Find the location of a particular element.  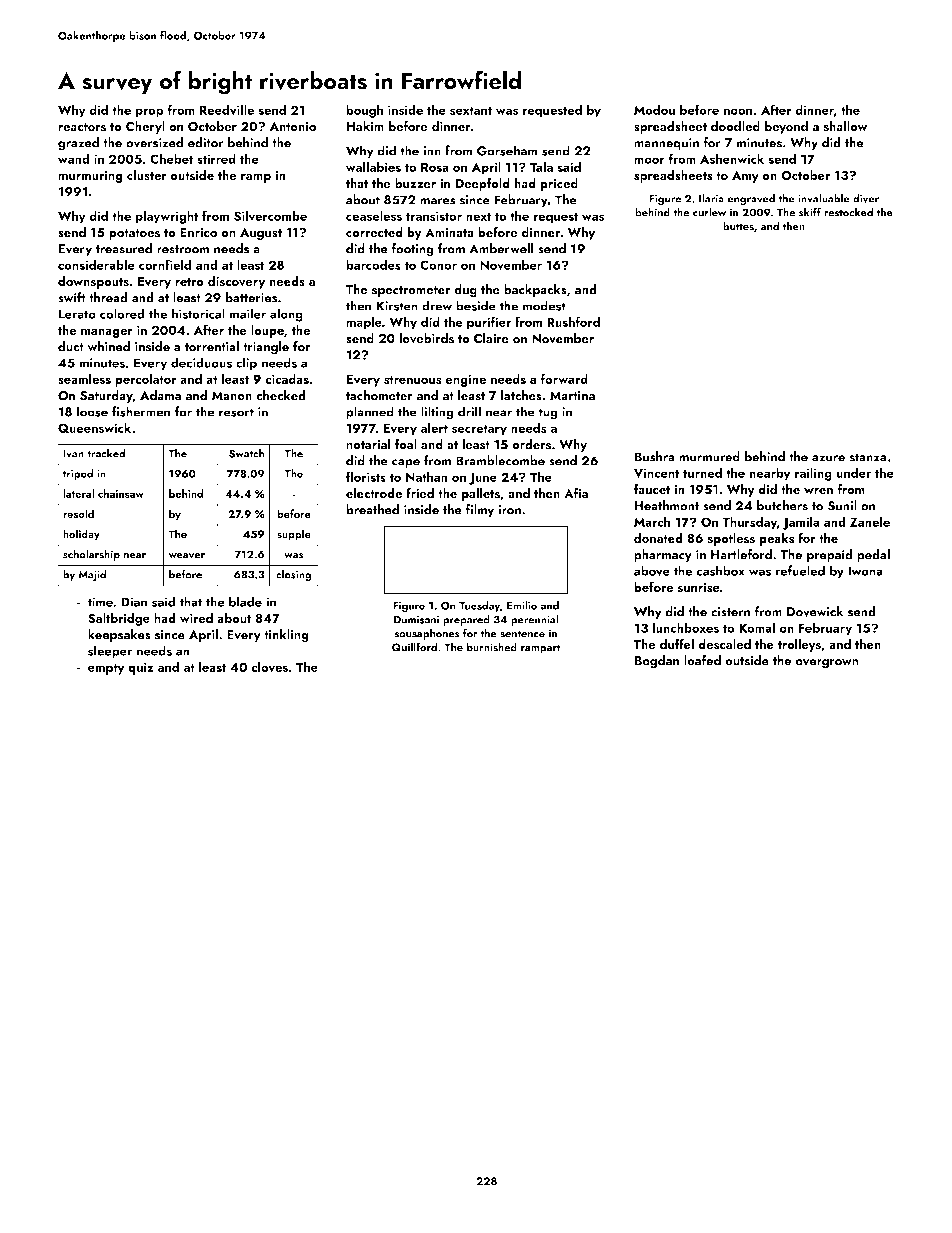

shallow is located at coordinates (846, 126).
